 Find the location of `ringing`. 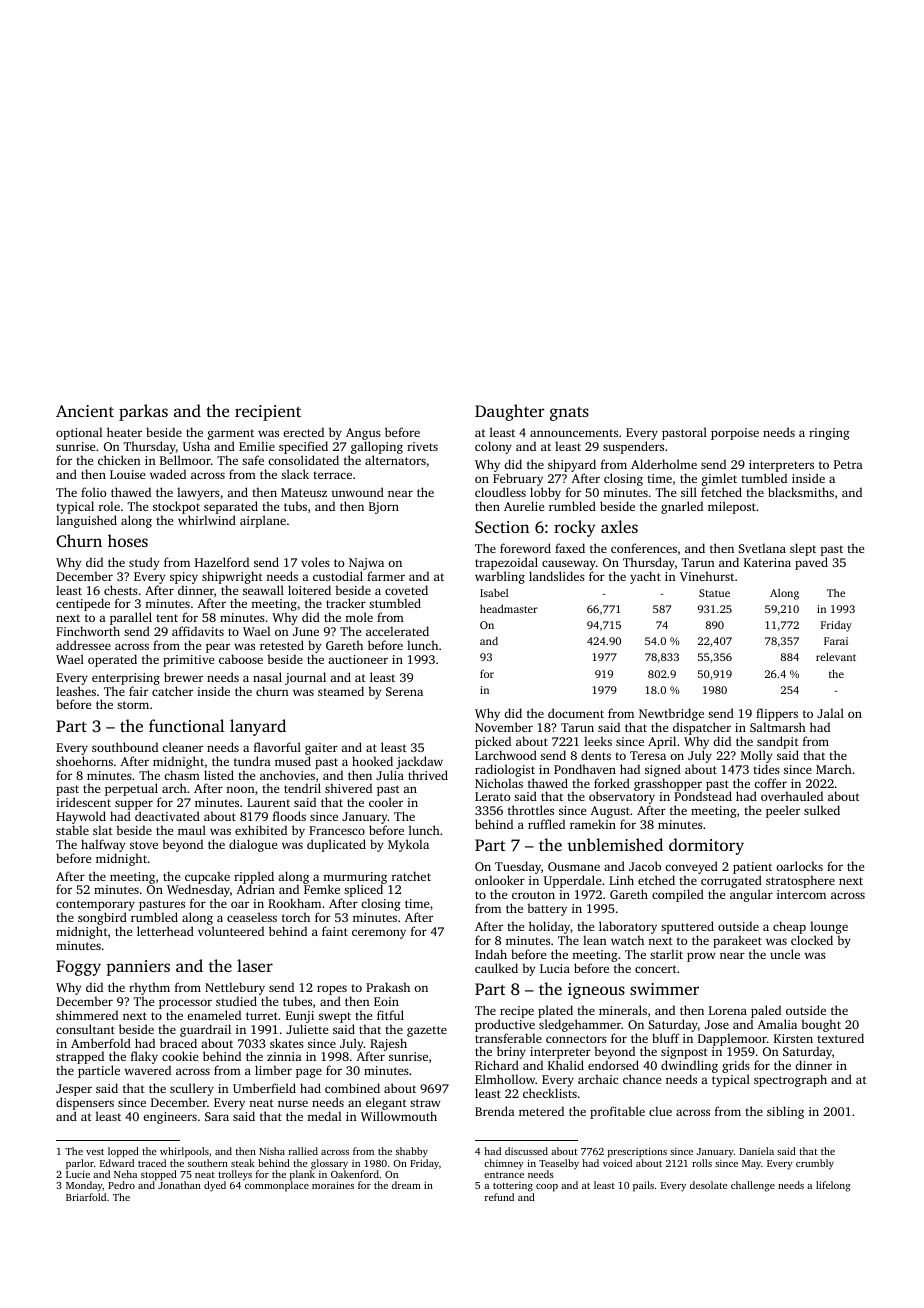

ringing is located at coordinates (829, 434).
